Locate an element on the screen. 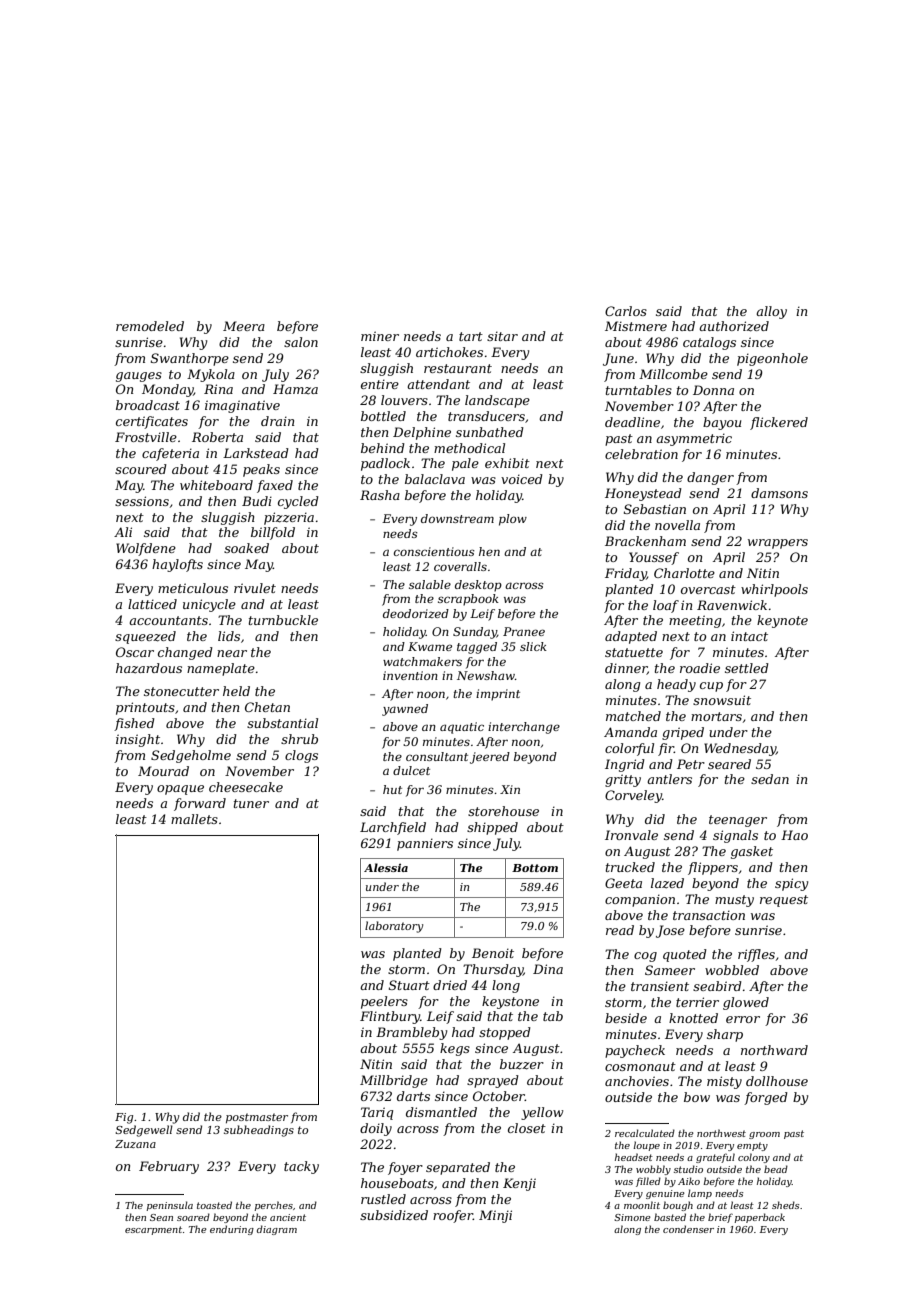  dried is located at coordinates (450, 985).
